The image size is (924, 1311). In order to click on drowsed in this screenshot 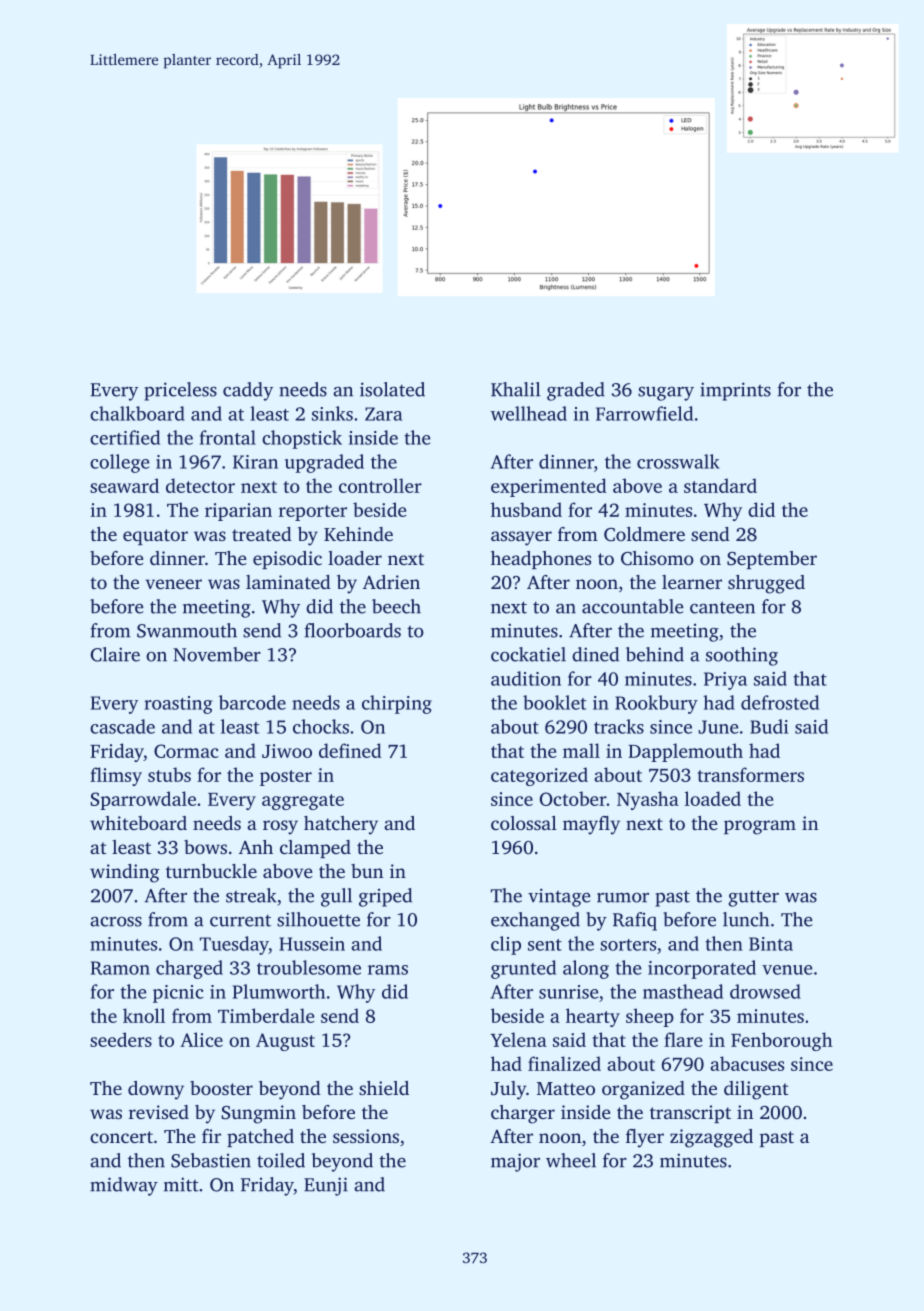, I will do `click(765, 991)`.
